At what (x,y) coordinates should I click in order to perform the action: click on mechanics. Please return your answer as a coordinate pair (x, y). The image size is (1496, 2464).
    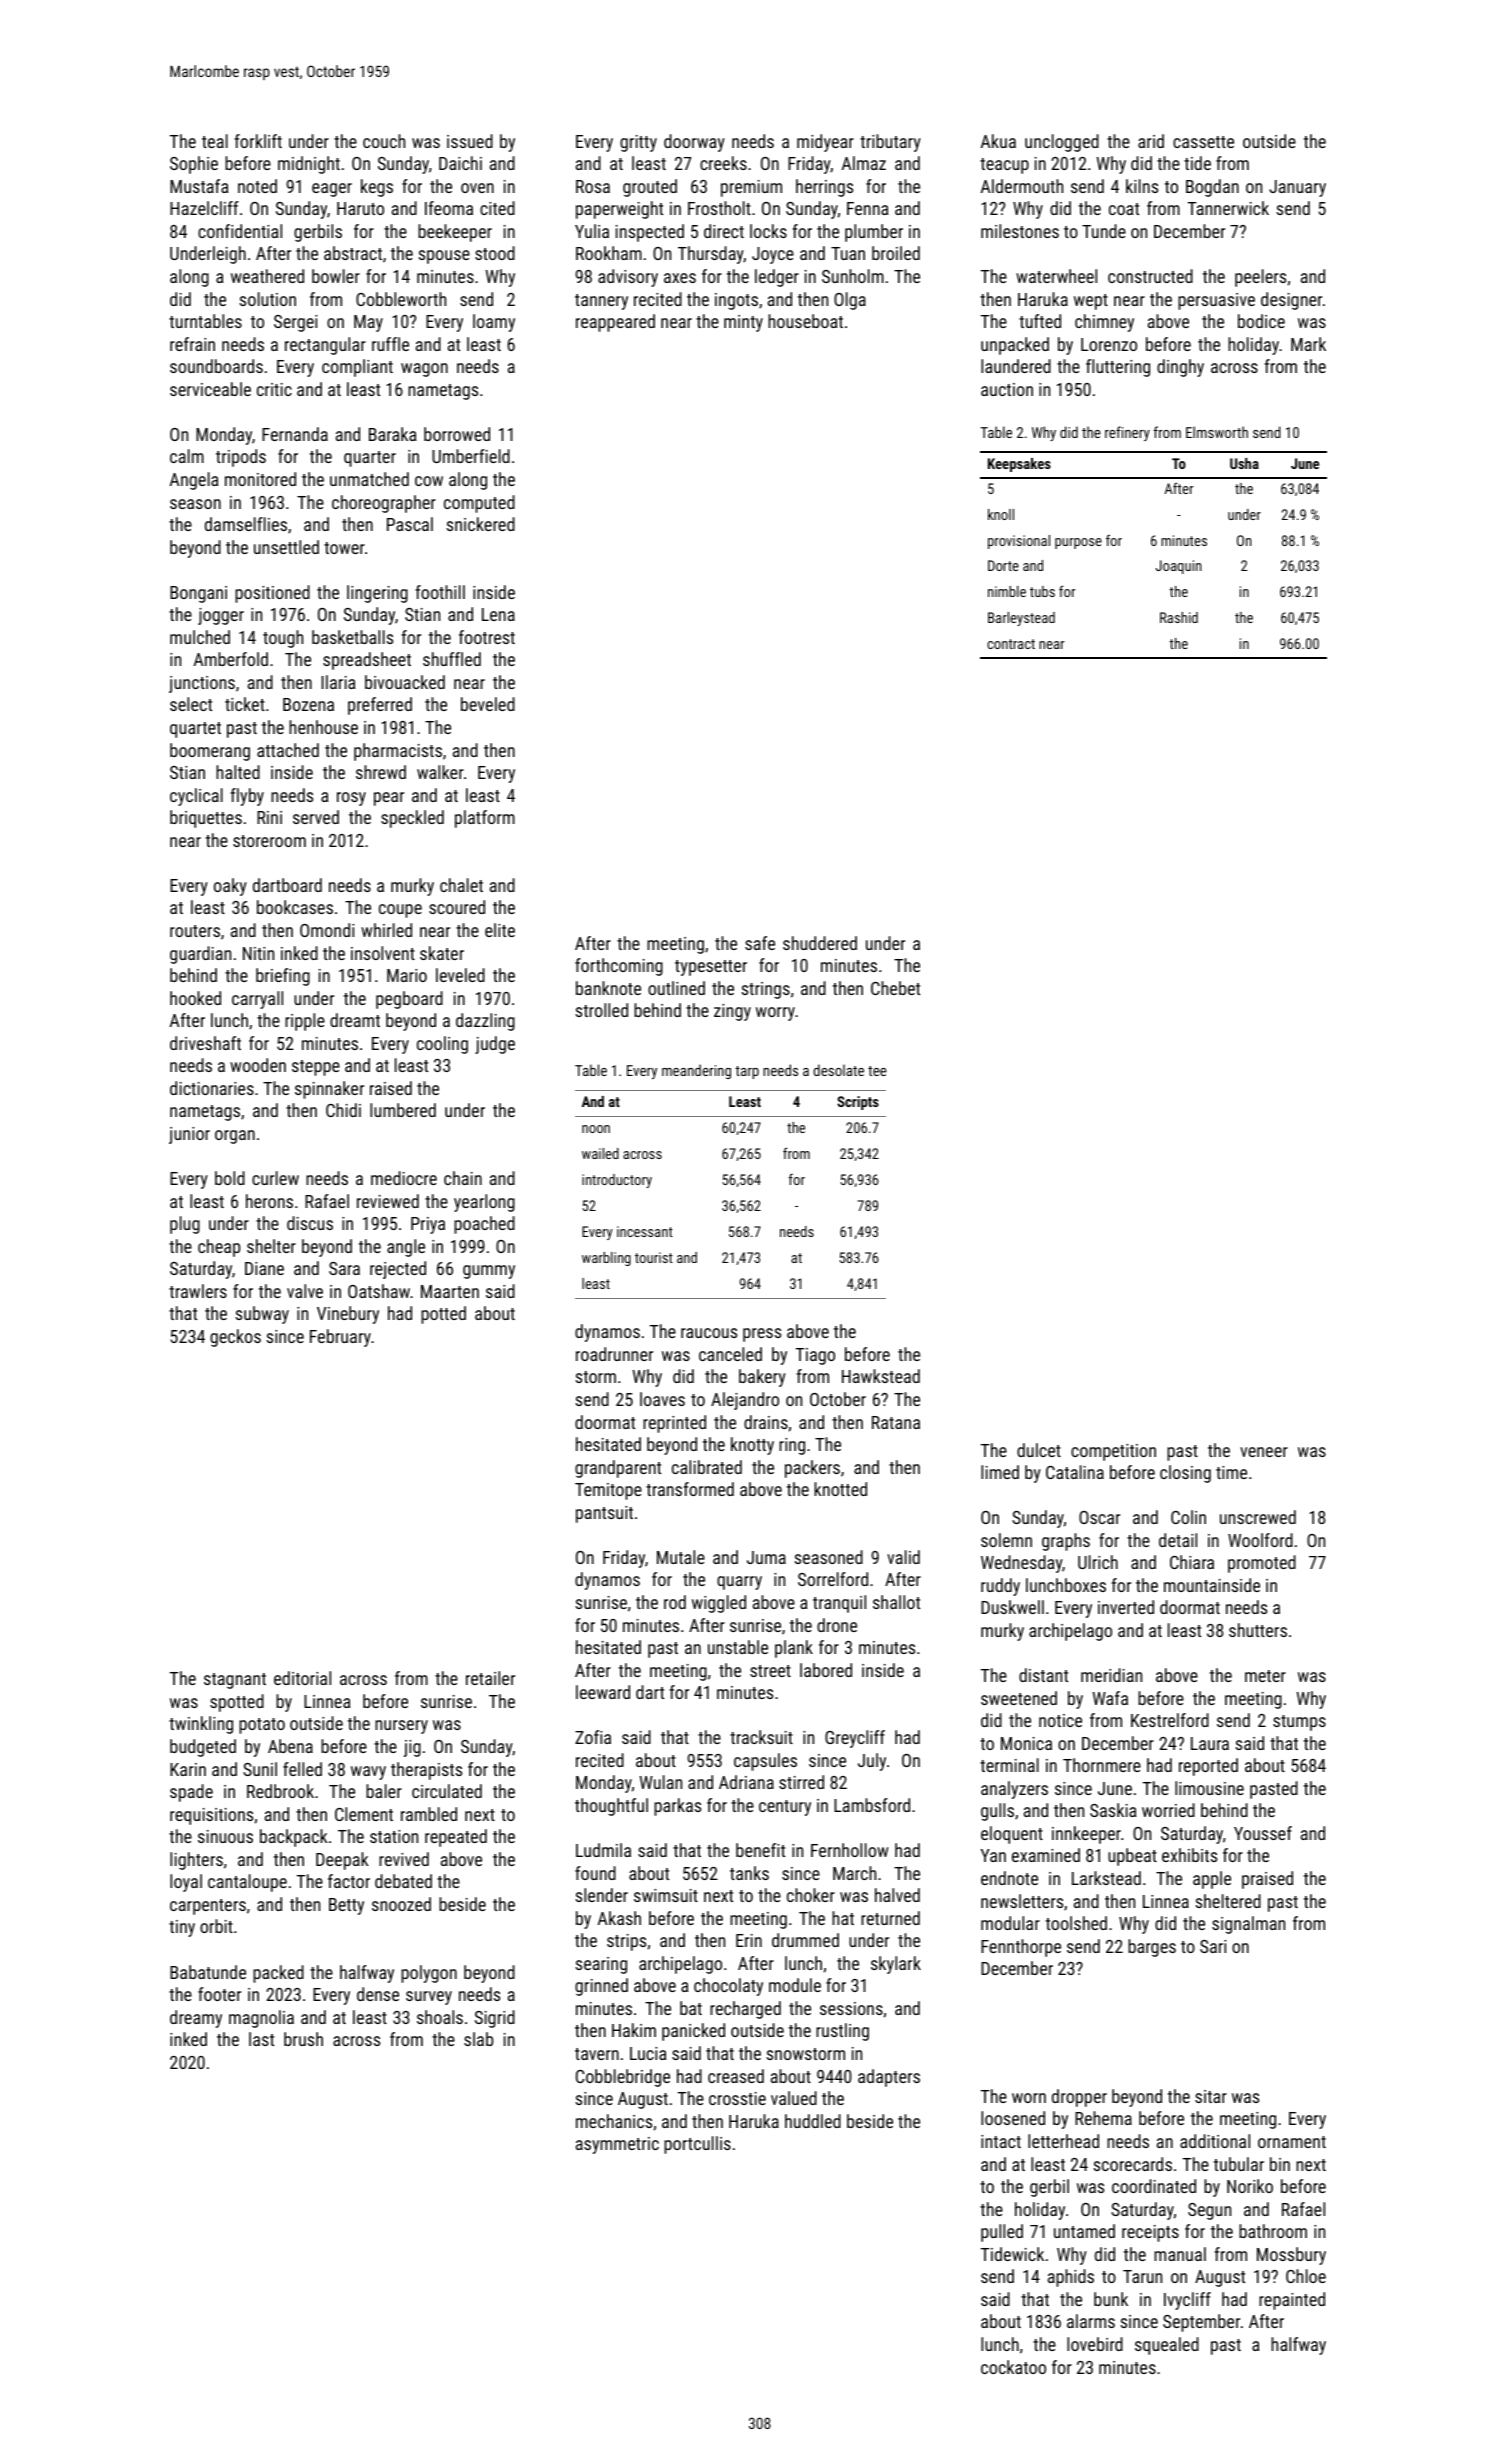
    Looking at the image, I should click on (614, 2121).
